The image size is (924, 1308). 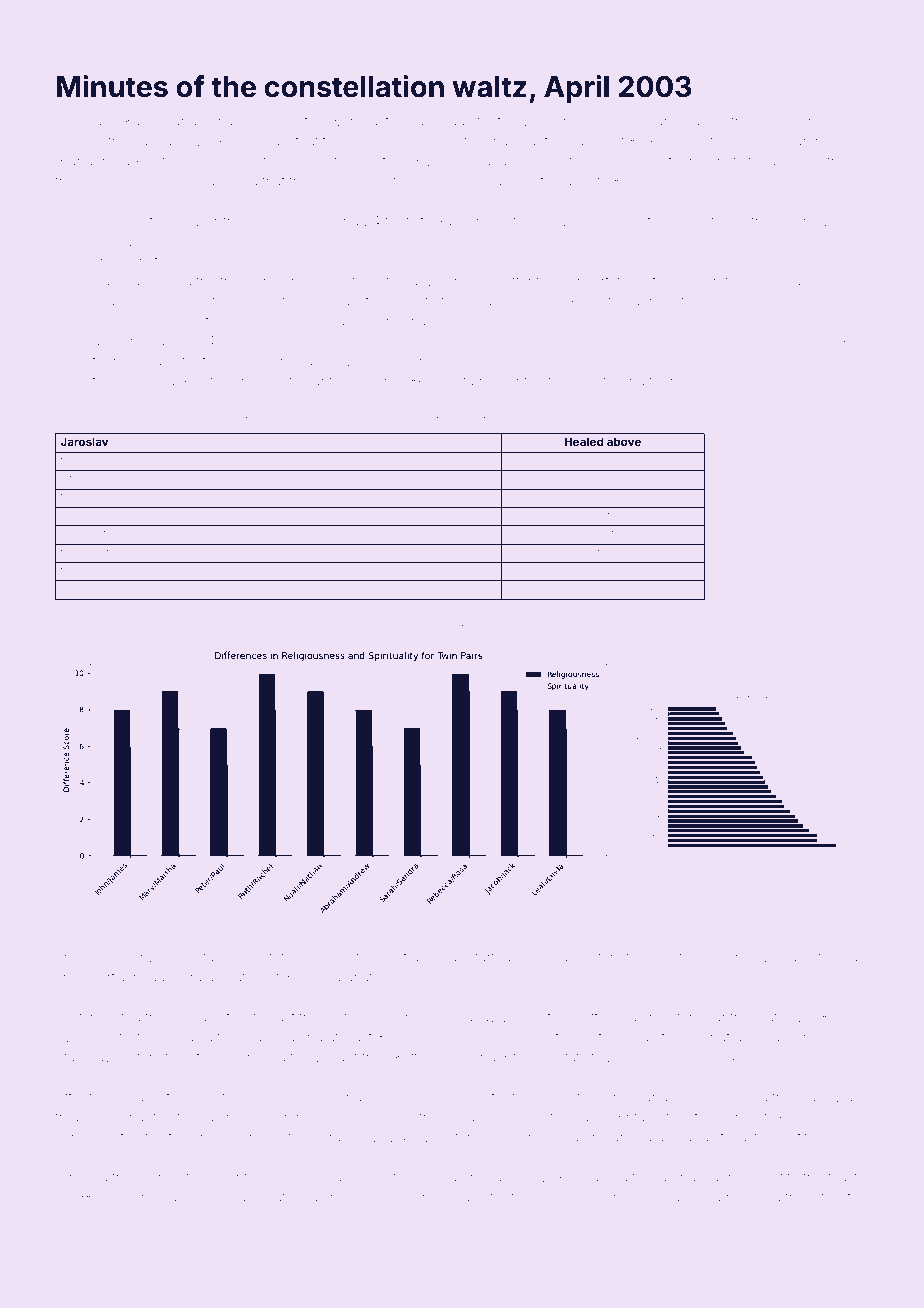 I want to click on Ciara, so click(x=659, y=120).
